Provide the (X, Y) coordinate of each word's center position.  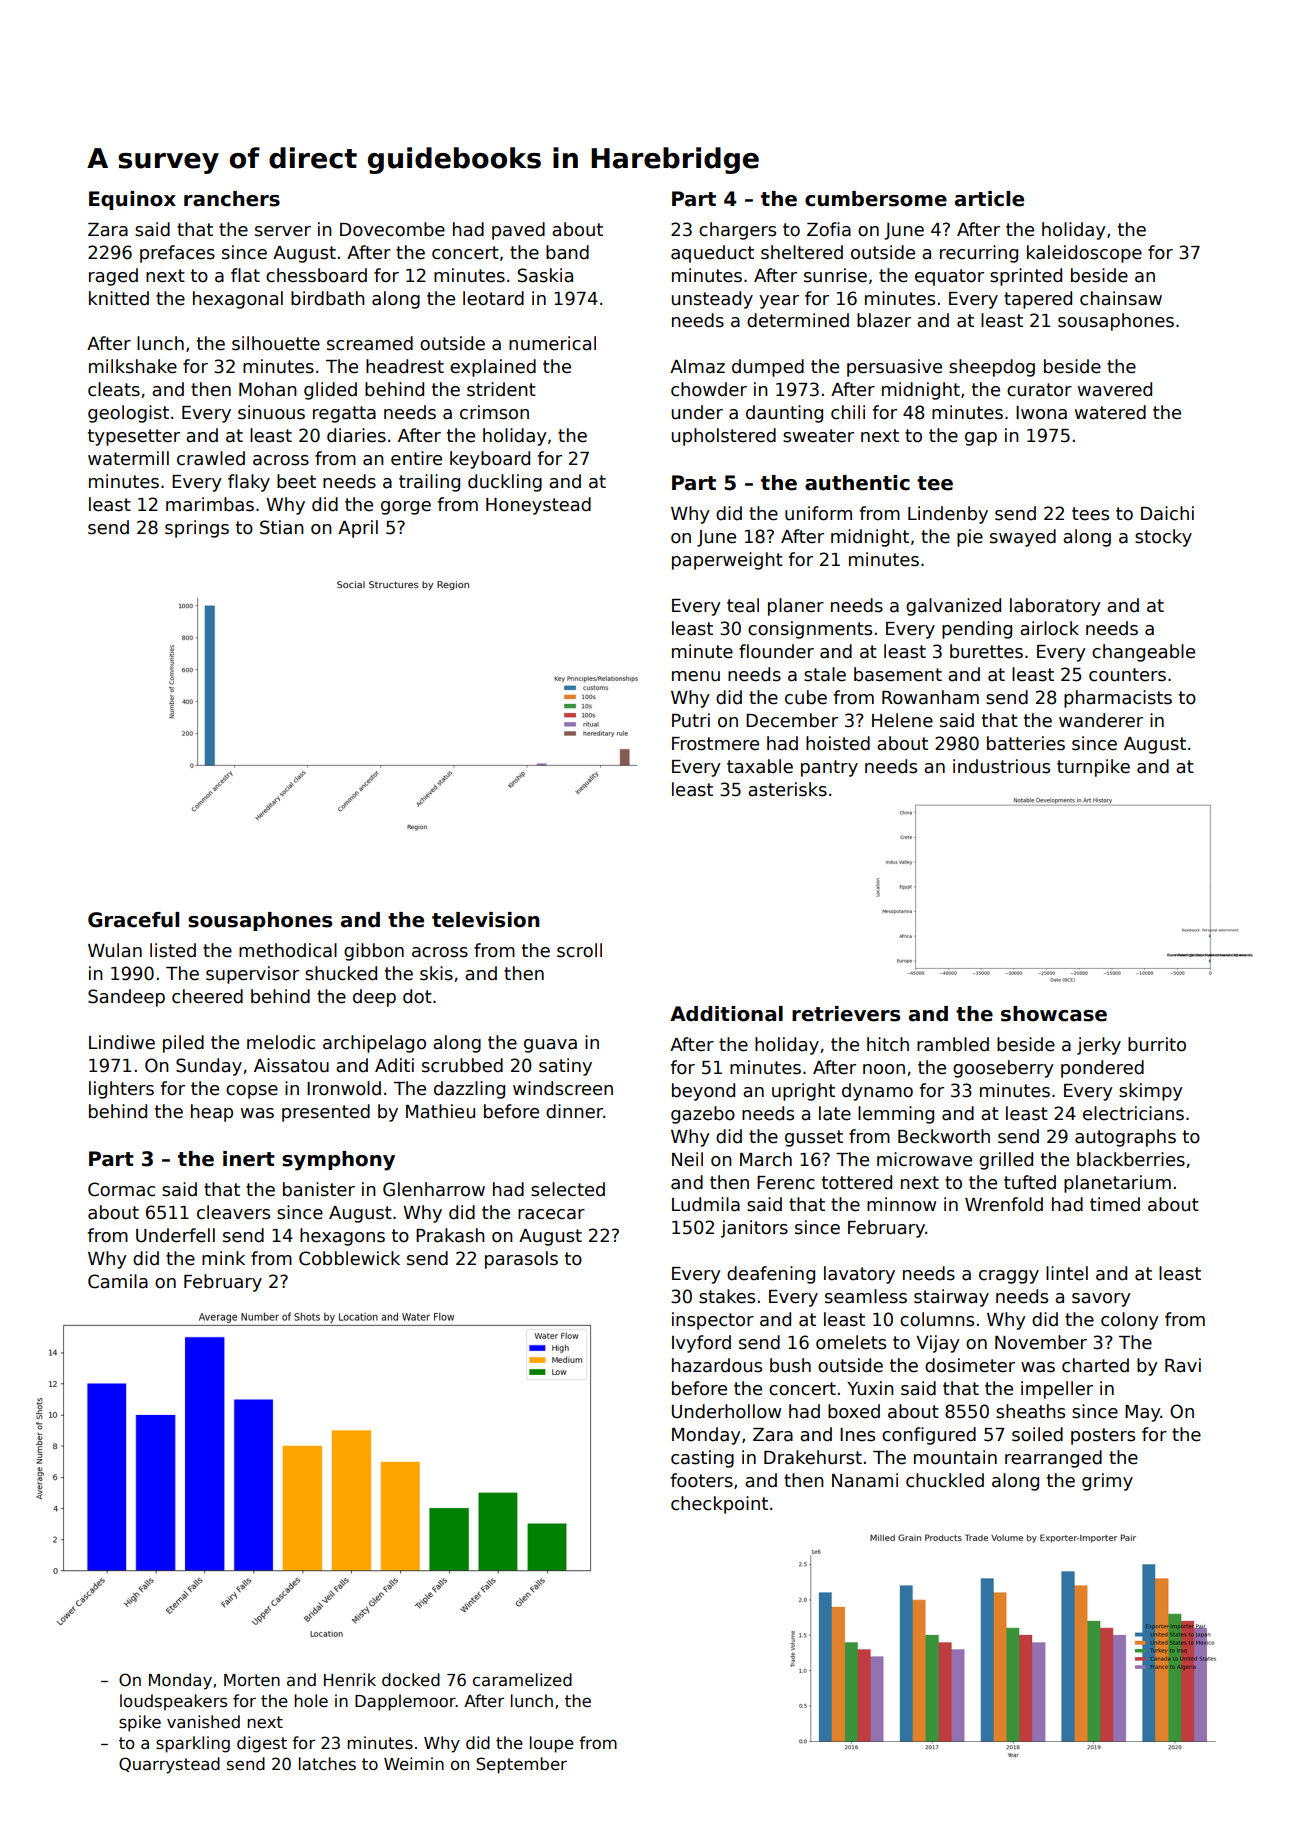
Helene (902, 720)
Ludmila (706, 1204)
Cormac (121, 1189)
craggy (1009, 1277)
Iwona (1041, 413)
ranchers (232, 199)
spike (140, 1723)
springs (197, 529)
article (989, 199)
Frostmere (715, 744)
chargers (737, 231)
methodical (288, 950)
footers (701, 1480)
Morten (252, 1680)
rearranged (1053, 1459)
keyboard (490, 460)
